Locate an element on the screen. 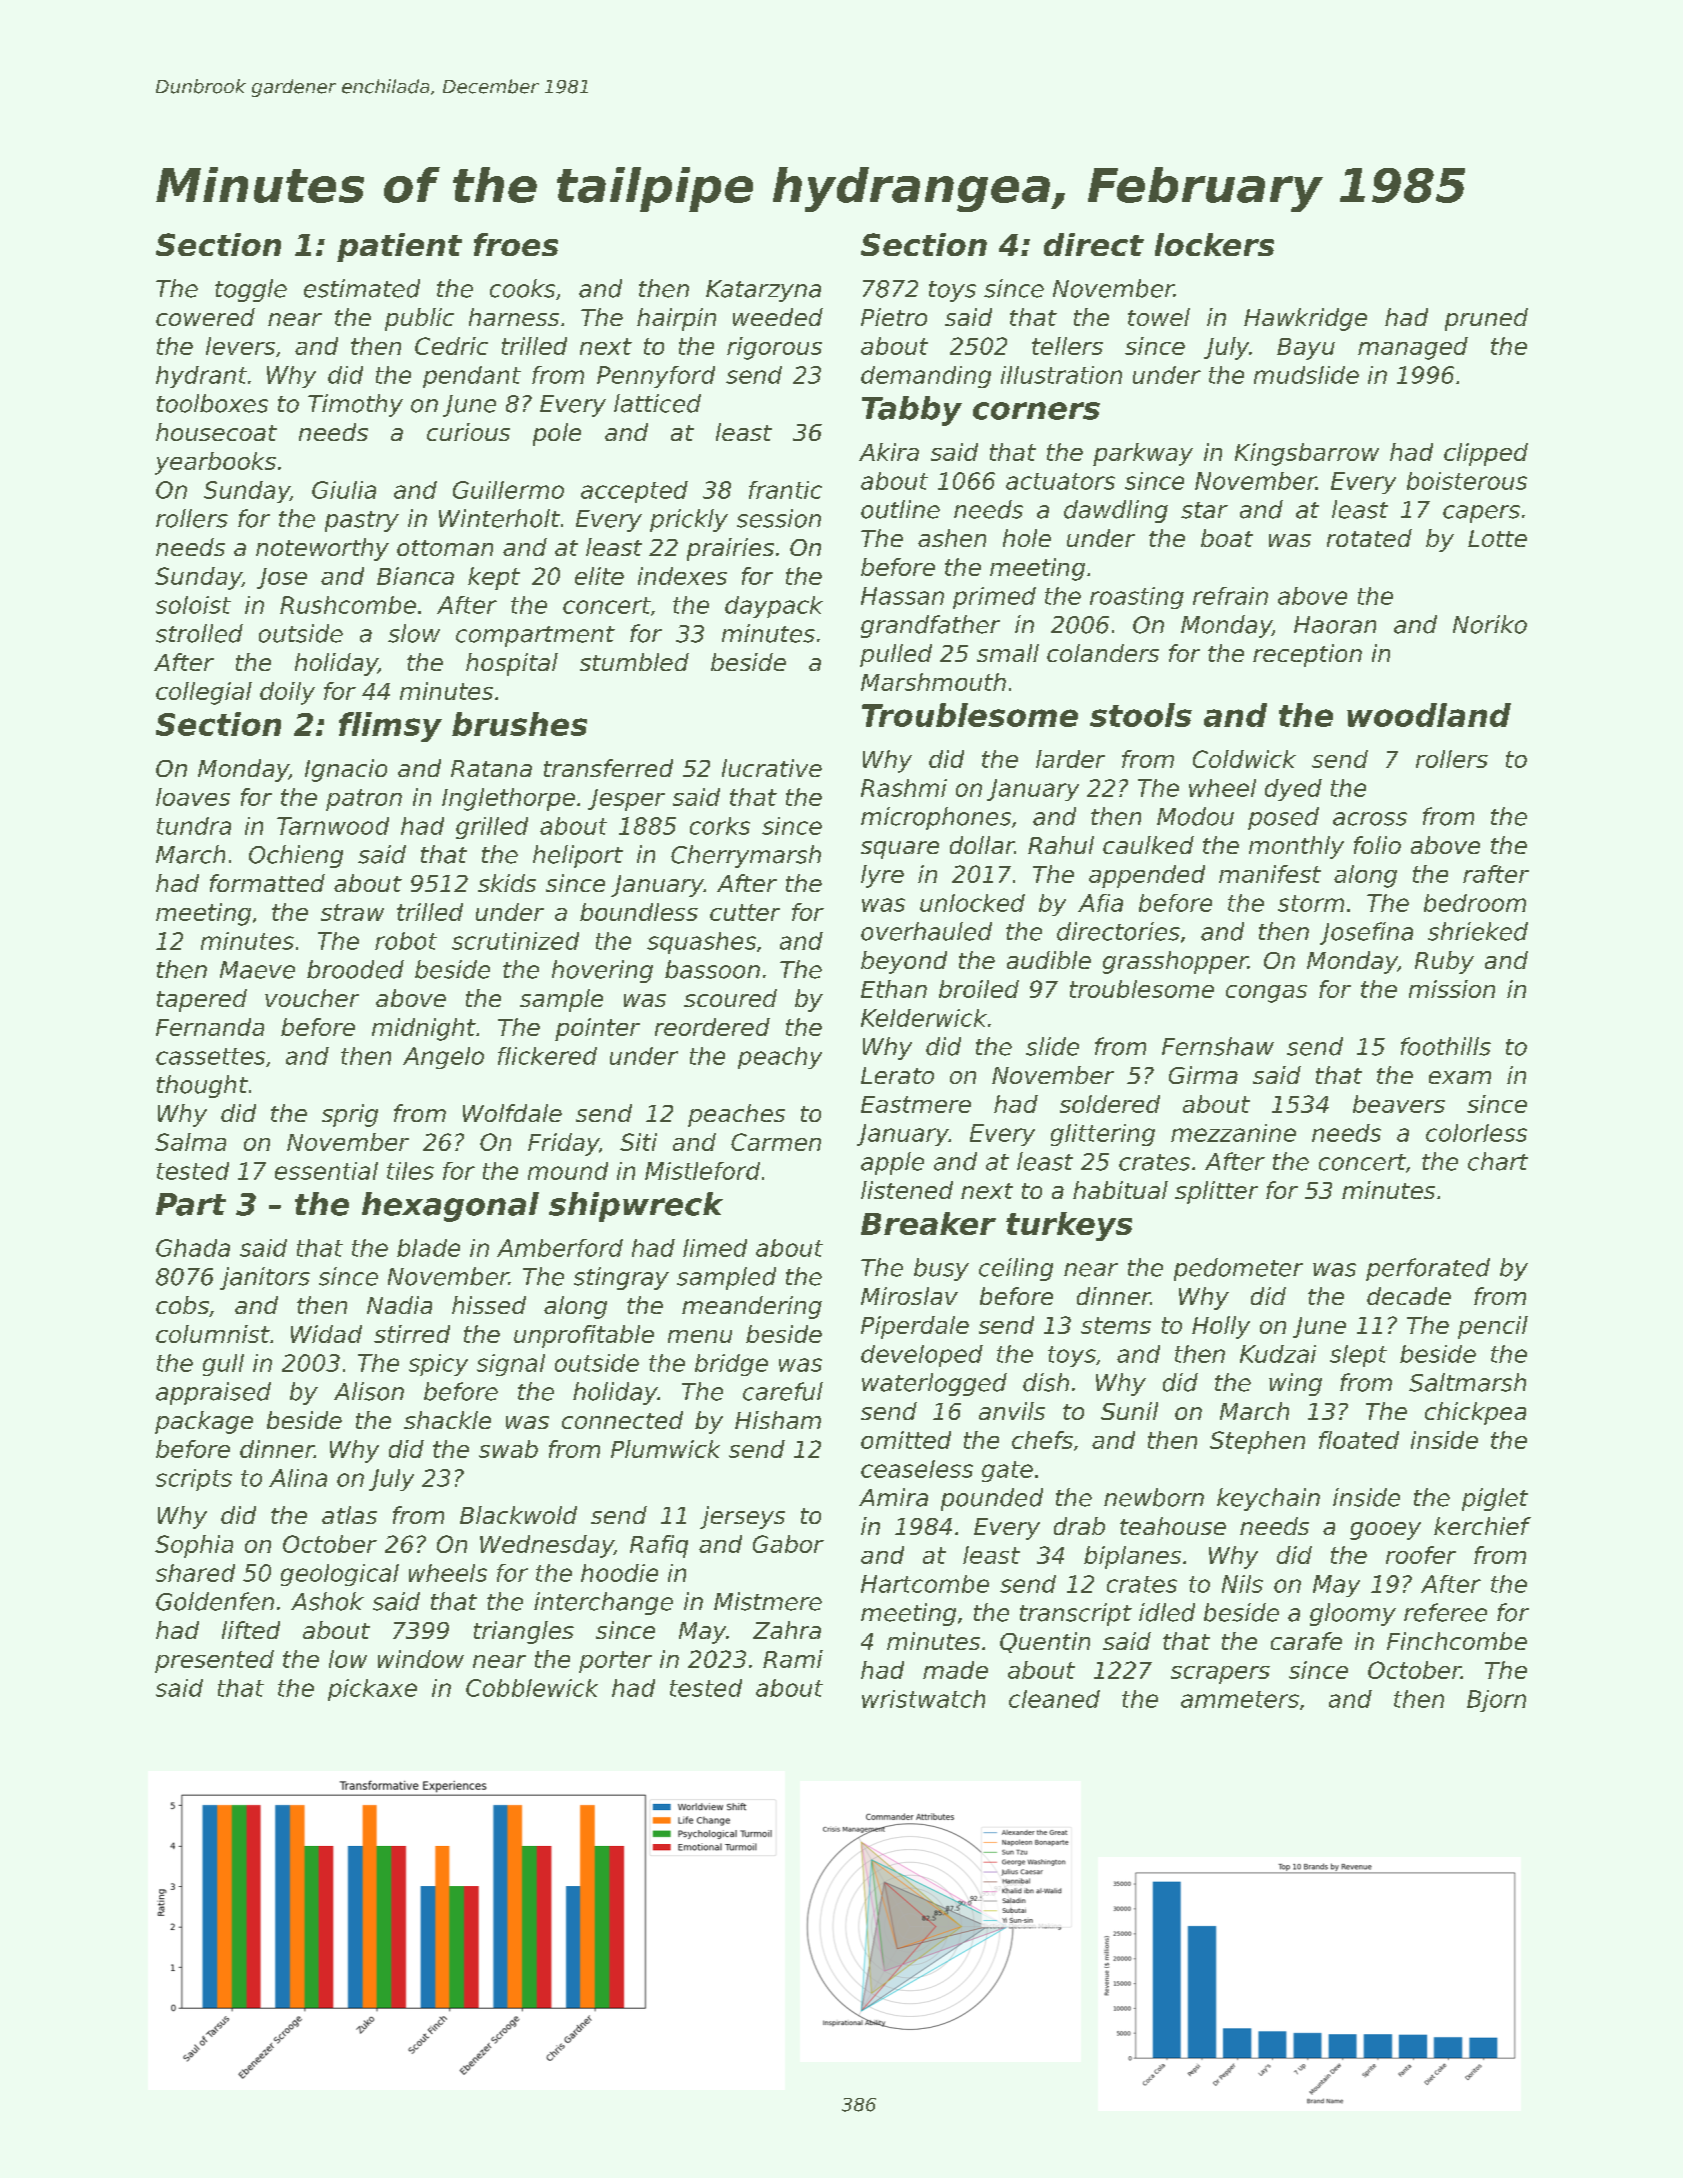  woodland is located at coordinates (1429, 715).
